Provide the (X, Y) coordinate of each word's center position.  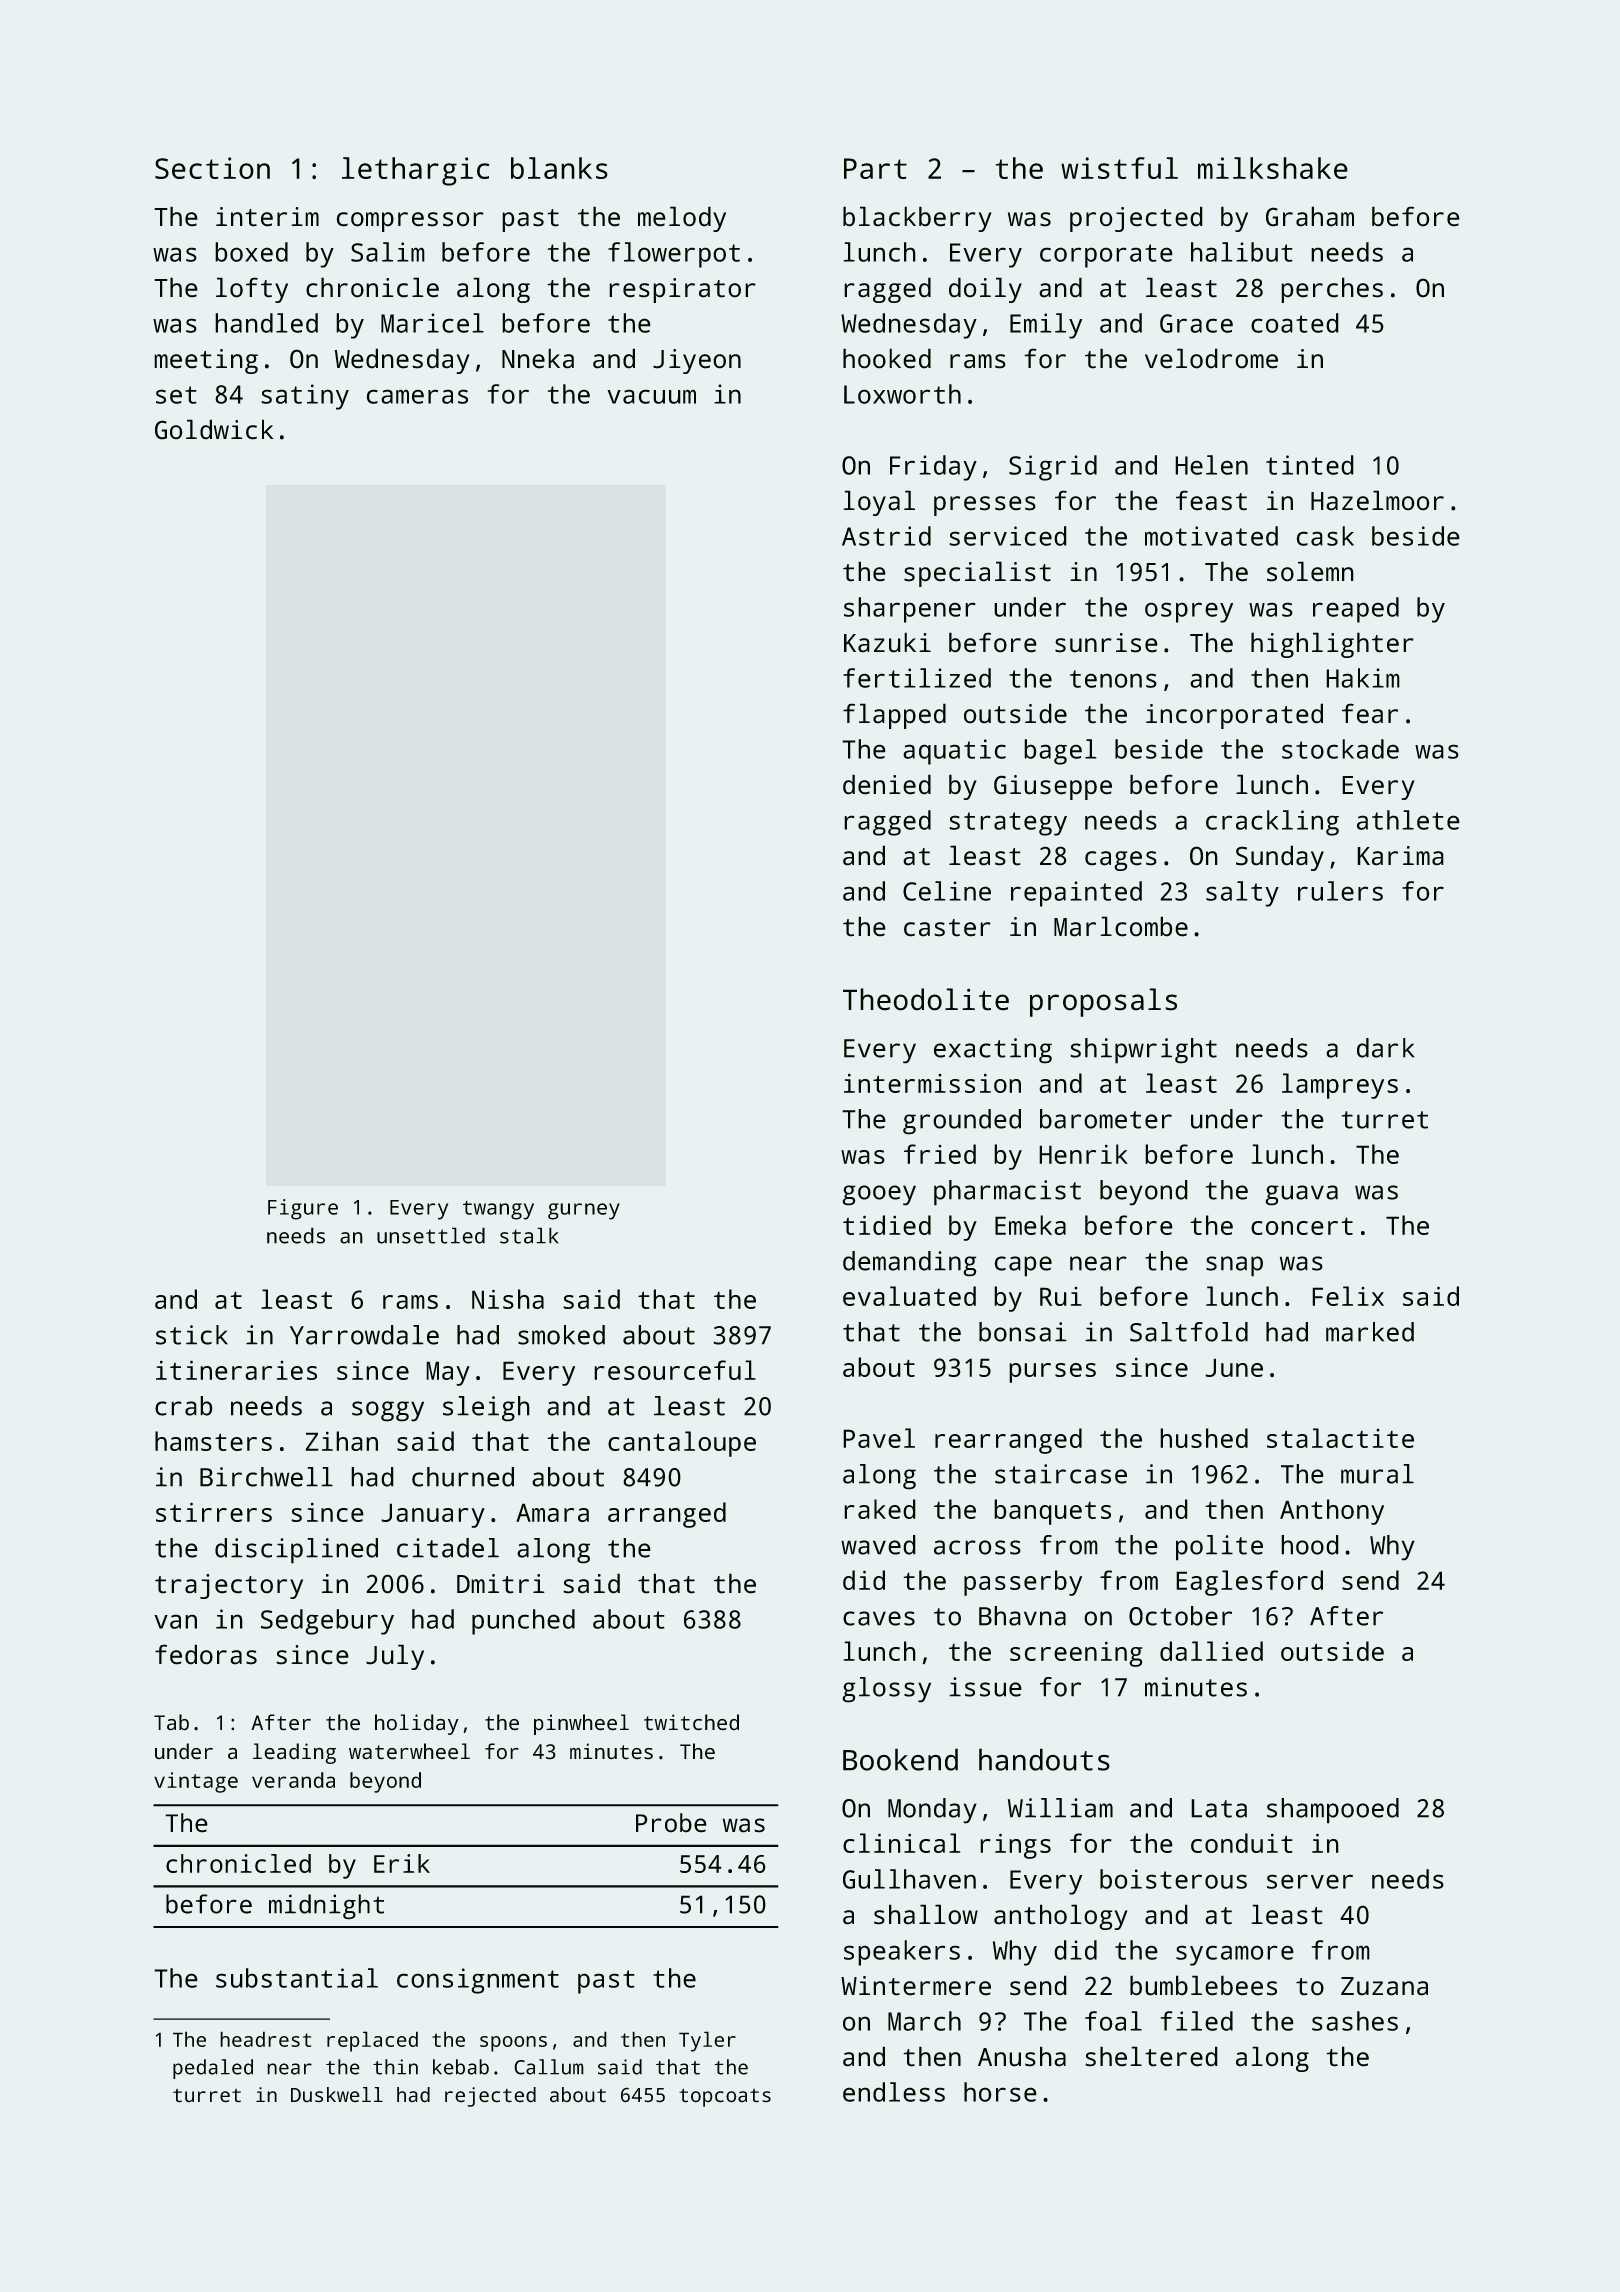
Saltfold (1189, 1332)
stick (192, 1335)
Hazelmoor (1377, 500)
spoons (513, 2044)
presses (985, 506)
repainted (1076, 894)
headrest (265, 2039)
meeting (206, 361)
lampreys (1340, 1086)
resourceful (675, 1370)
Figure (303, 1209)
